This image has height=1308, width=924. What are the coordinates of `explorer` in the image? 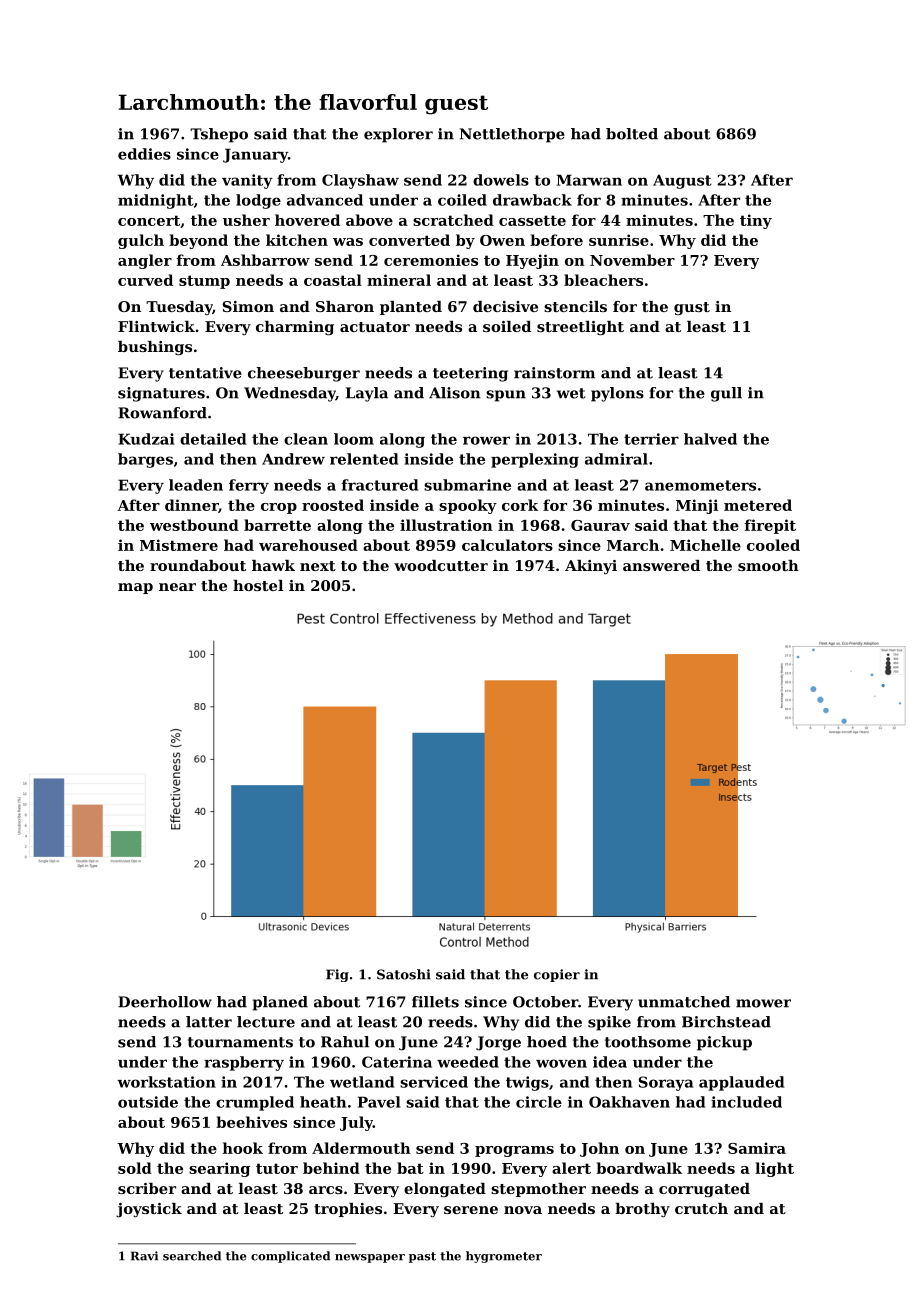 It's located at (398, 135).
